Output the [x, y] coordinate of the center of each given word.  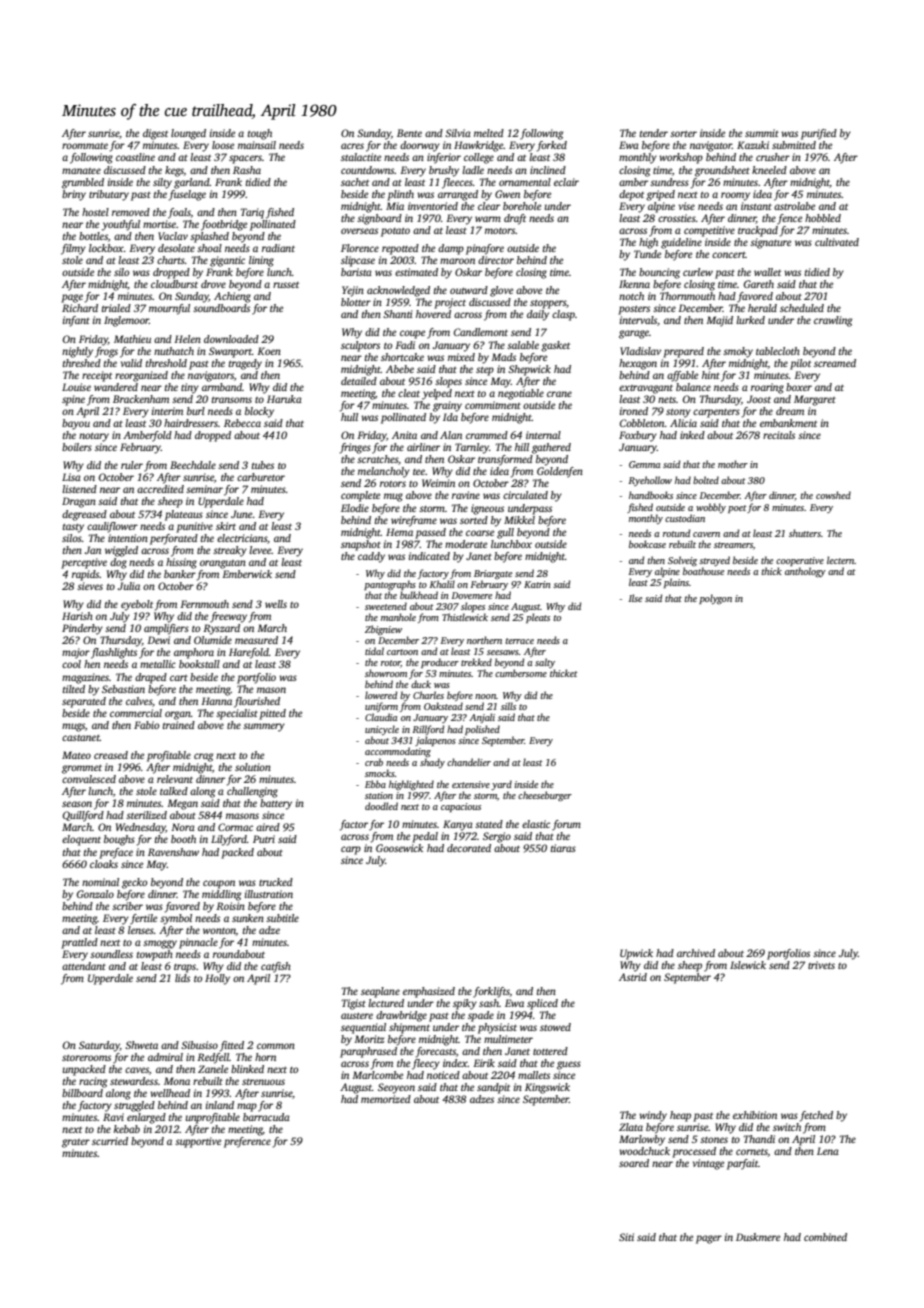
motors [500, 231]
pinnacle [198, 943]
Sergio [497, 837]
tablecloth [778, 351]
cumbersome [521, 673]
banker [180, 574]
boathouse [703, 571]
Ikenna [634, 284]
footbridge [224, 225]
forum [566, 825]
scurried [110, 1141]
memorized [386, 1099]
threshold [166, 363]
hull [349, 417]
